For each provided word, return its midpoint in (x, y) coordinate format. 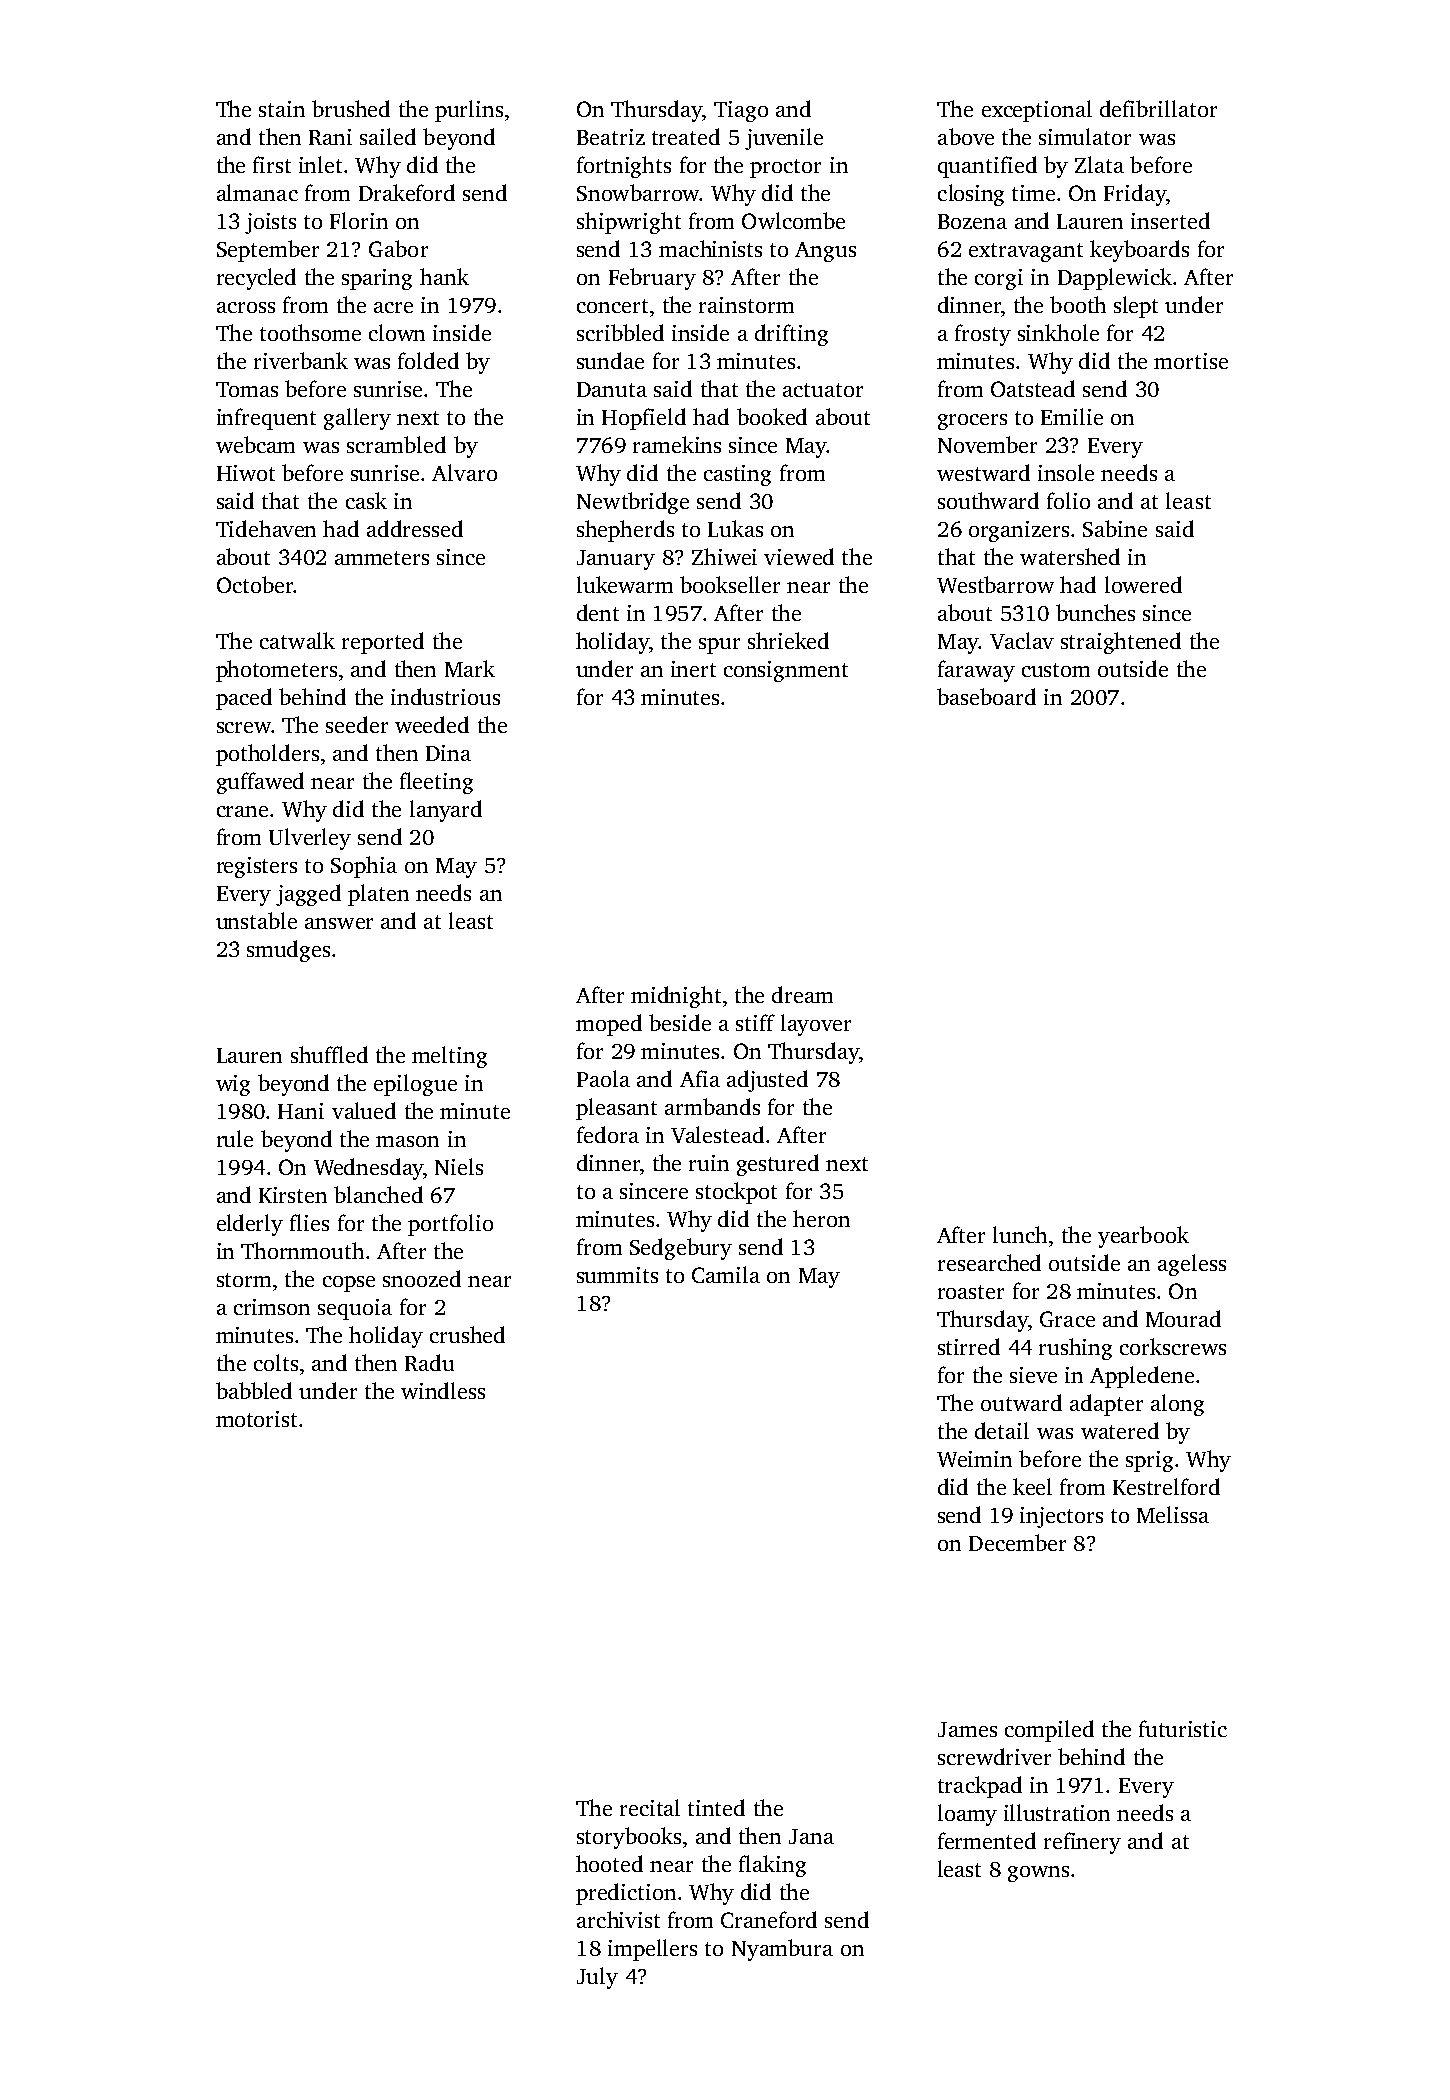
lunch (1020, 1234)
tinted (716, 1807)
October (255, 584)
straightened (1121, 643)
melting (449, 1057)
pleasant (616, 1109)
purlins (469, 111)
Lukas (735, 528)
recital (650, 1807)
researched (989, 1262)
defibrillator (1158, 108)
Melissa (1173, 1514)
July (597, 1978)
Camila (726, 1274)
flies (309, 1222)
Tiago (741, 111)
